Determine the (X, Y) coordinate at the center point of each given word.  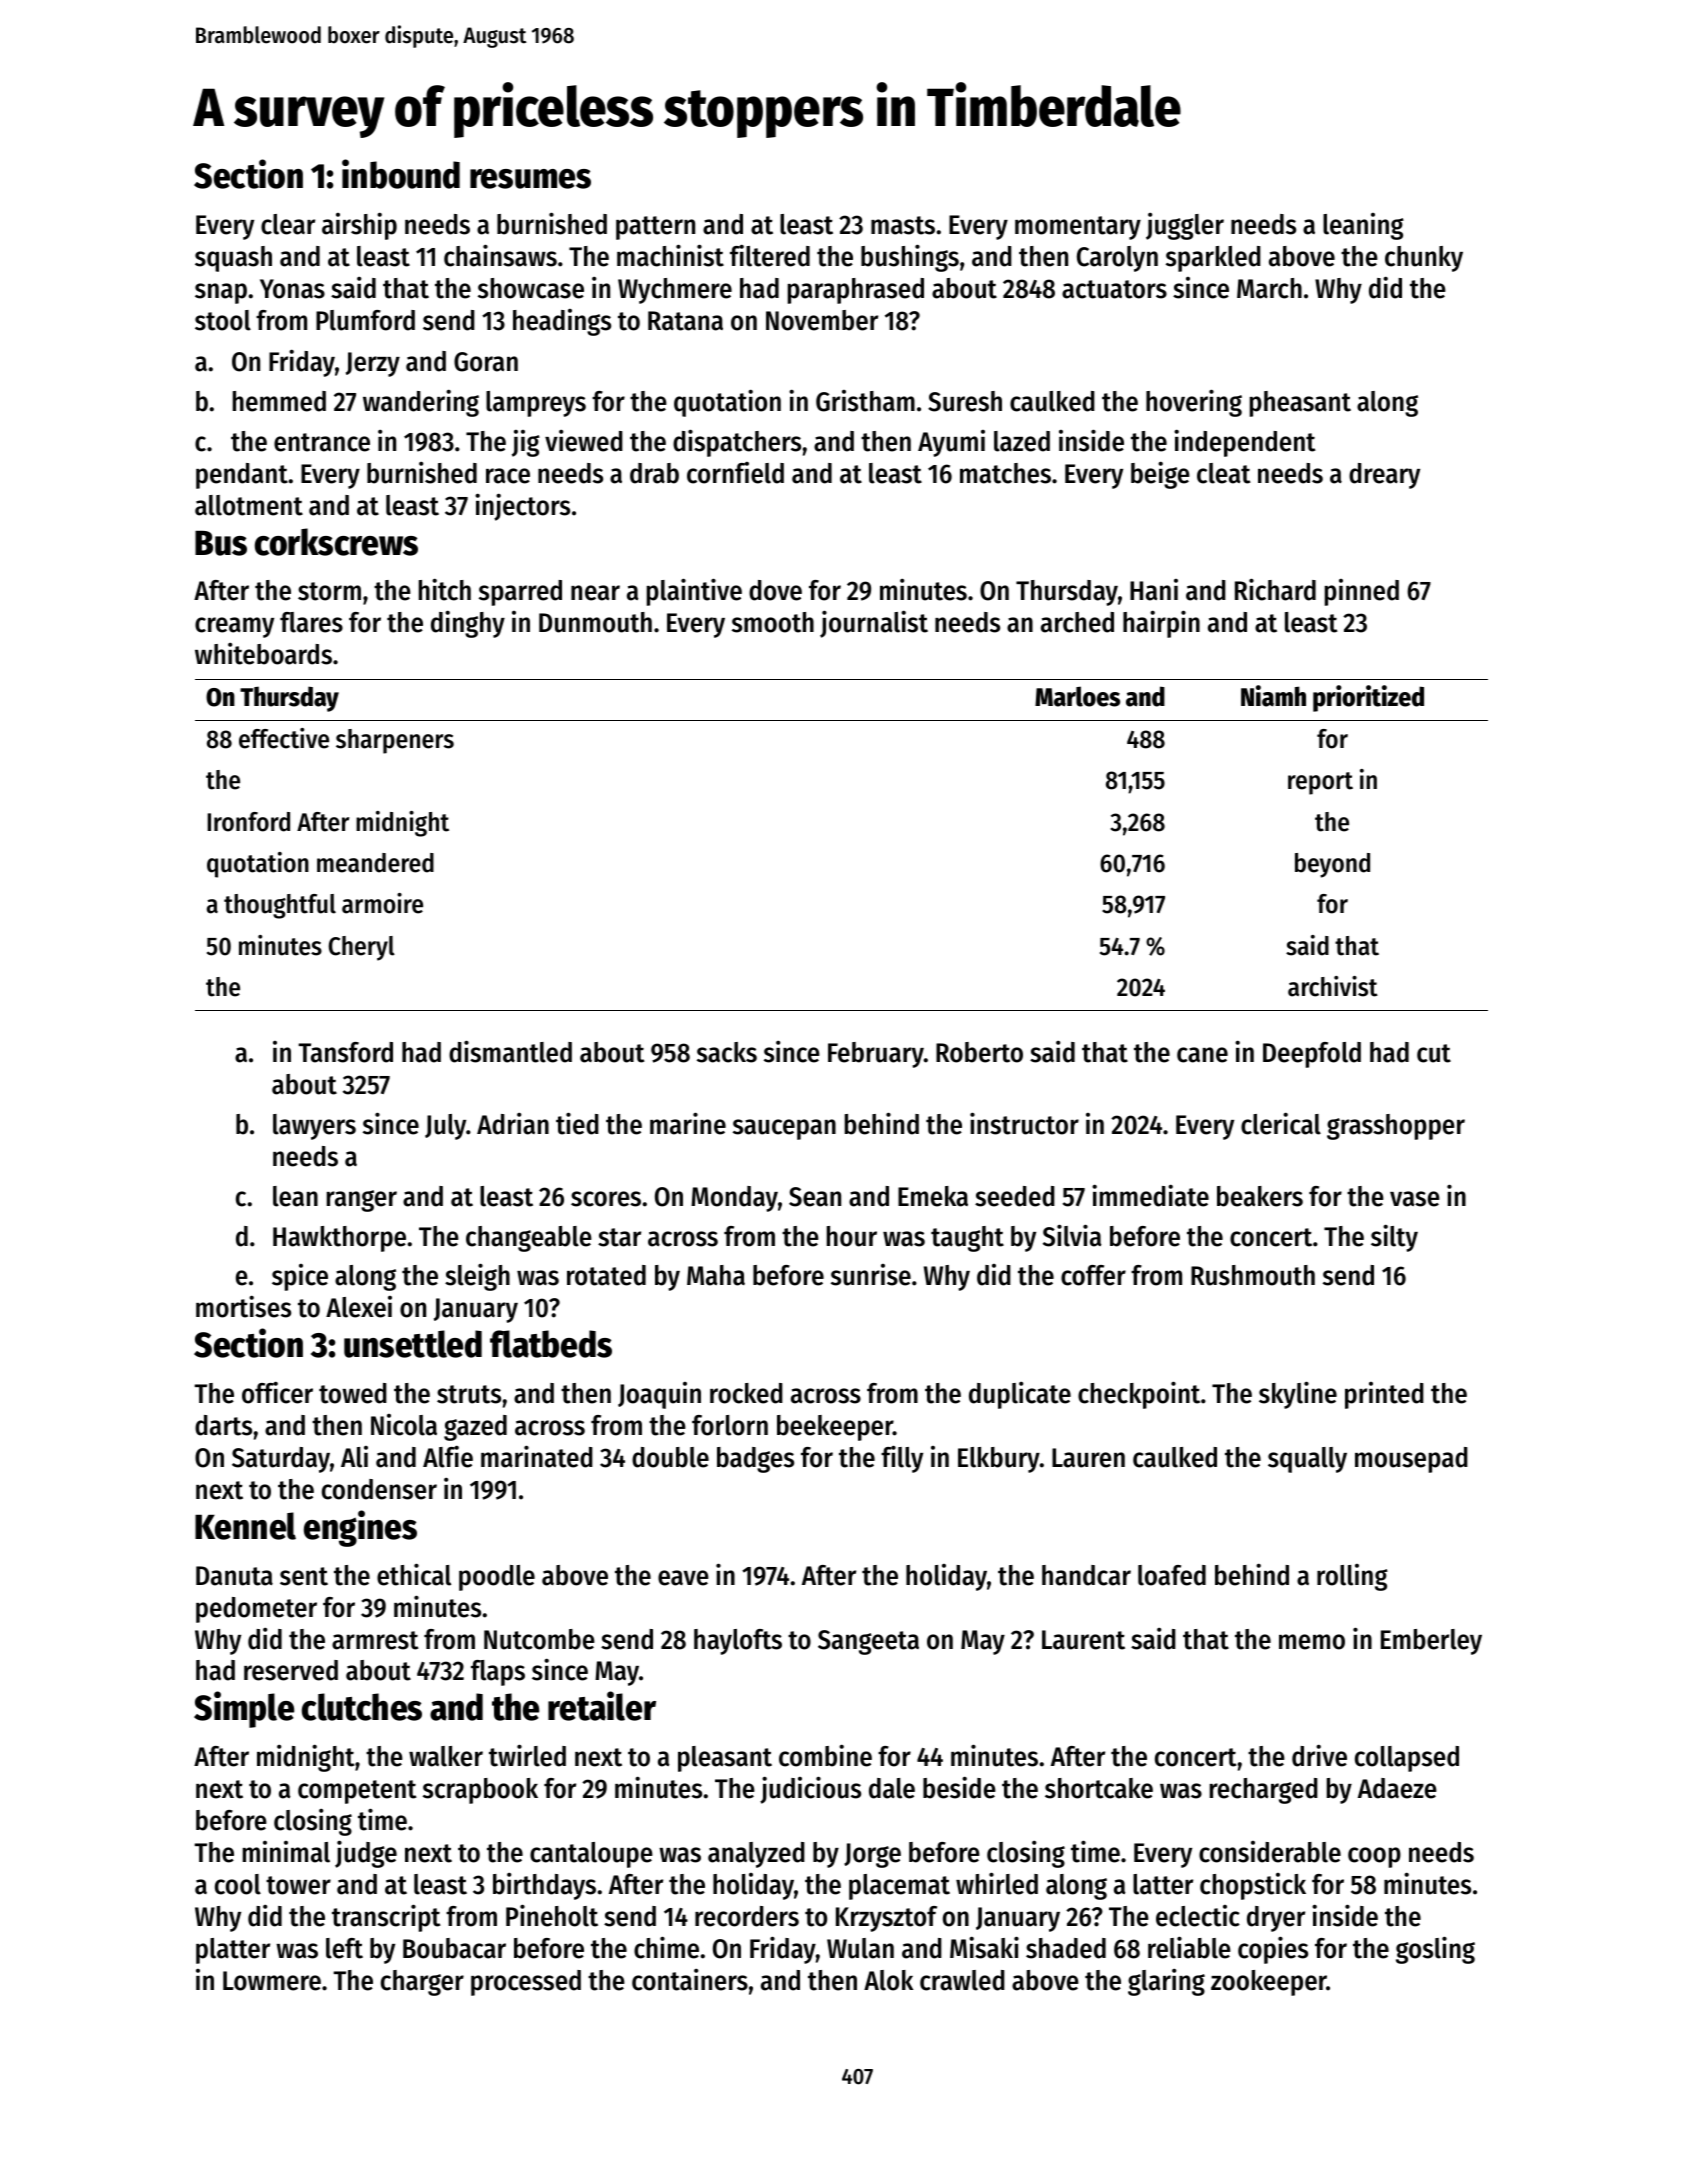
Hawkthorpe (339, 1239)
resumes (530, 179)
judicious (810, 1790)
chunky (1424, 259)
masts (903, 225)
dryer (1276, 1919)
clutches (362, 1707)
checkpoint (1139, 1395)
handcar (1086, 1575)
